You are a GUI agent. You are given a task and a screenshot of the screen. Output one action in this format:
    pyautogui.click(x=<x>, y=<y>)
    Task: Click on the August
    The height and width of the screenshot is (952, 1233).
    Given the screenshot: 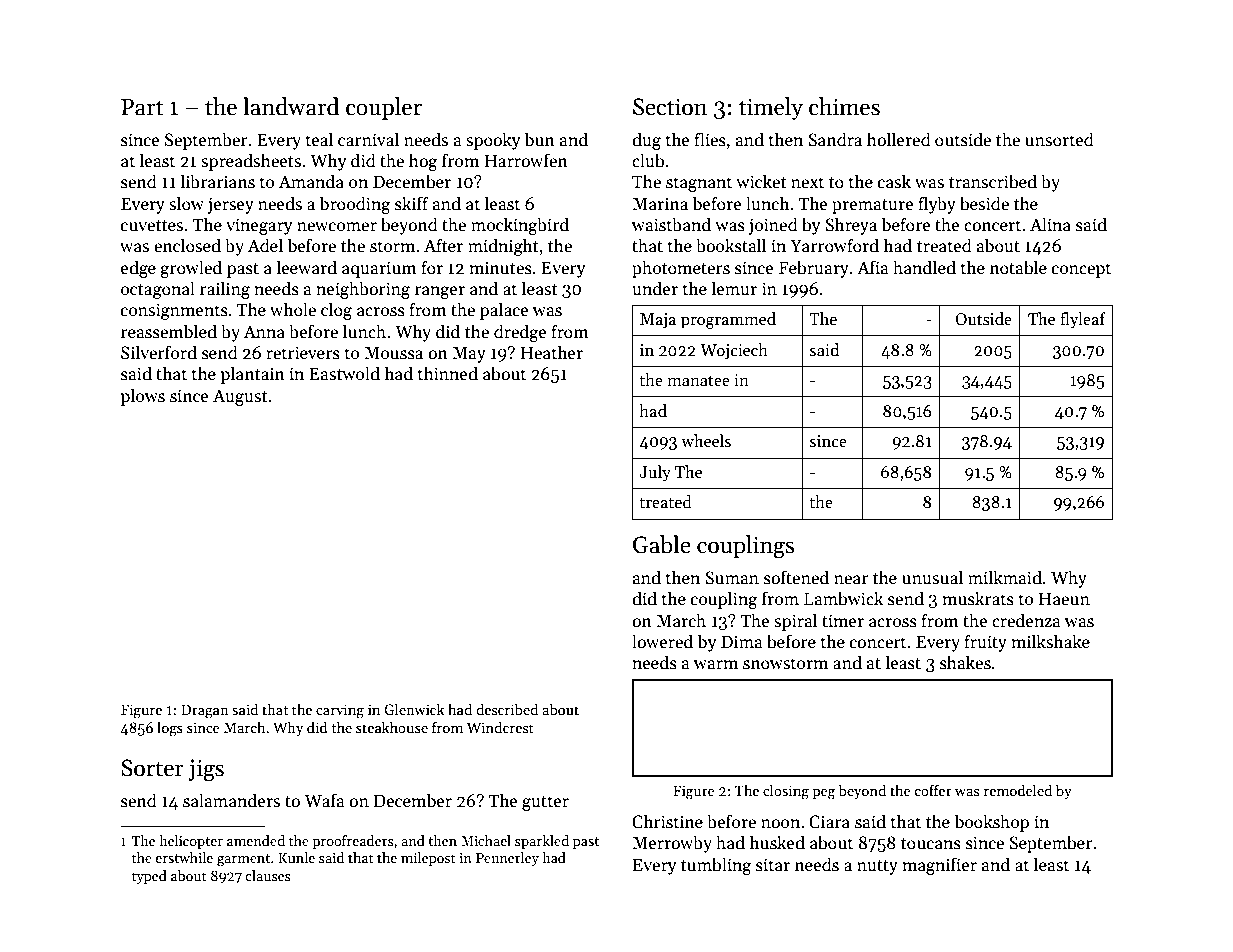 What is the action you would take?
    pyautogui.click(x=240, y=397)
